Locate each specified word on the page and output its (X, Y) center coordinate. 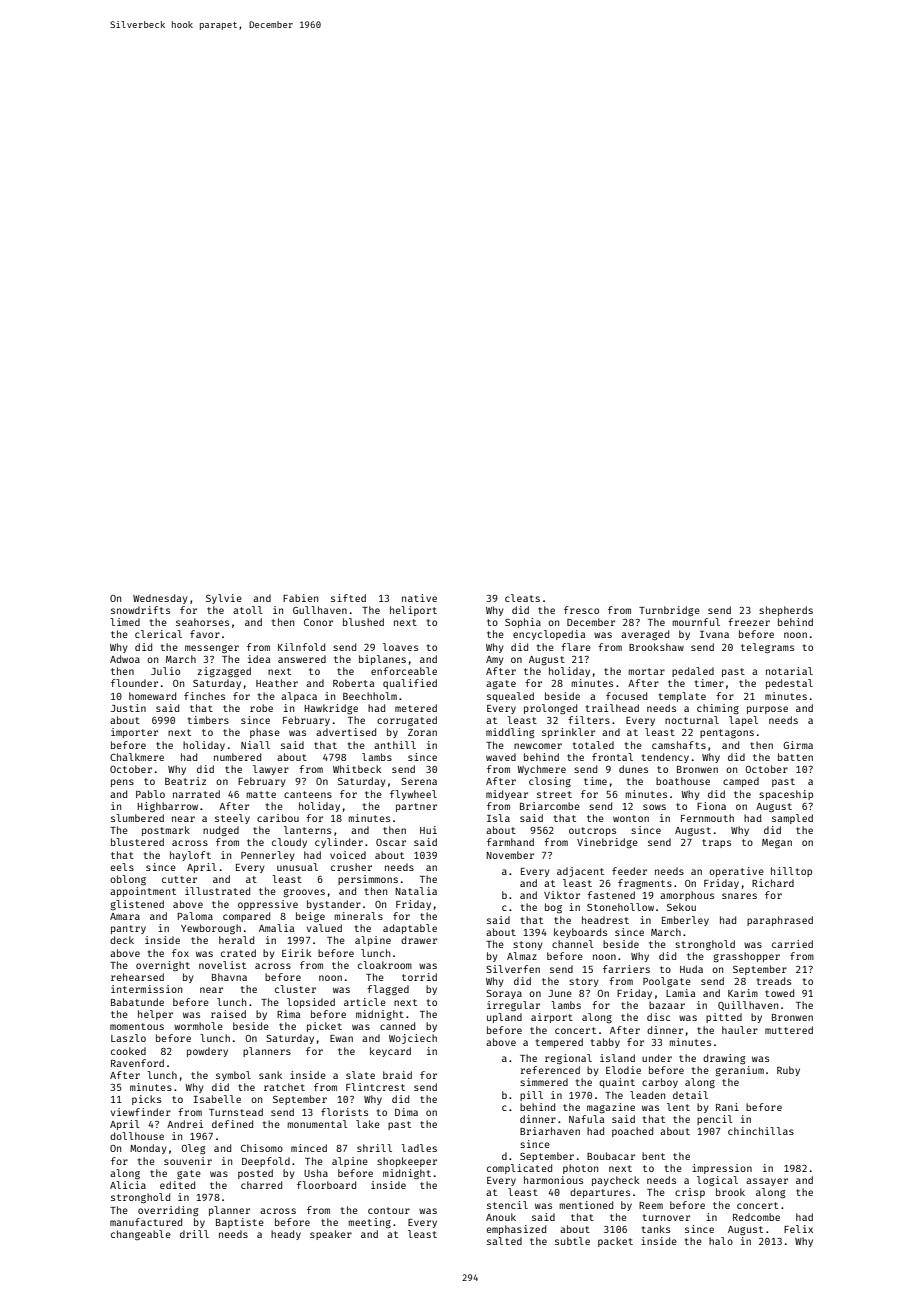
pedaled (693, 672)
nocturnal (692, 720)
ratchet (284, 1087)
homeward (152, 696)
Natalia (416, 891)
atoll (248, 610)
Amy (495, 660)
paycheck (615, 1181)
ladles (419, 1148)
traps (716, 843)
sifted (348, 598)
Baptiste (240, 1223)
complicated (519, 1169)
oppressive (268, 905)
